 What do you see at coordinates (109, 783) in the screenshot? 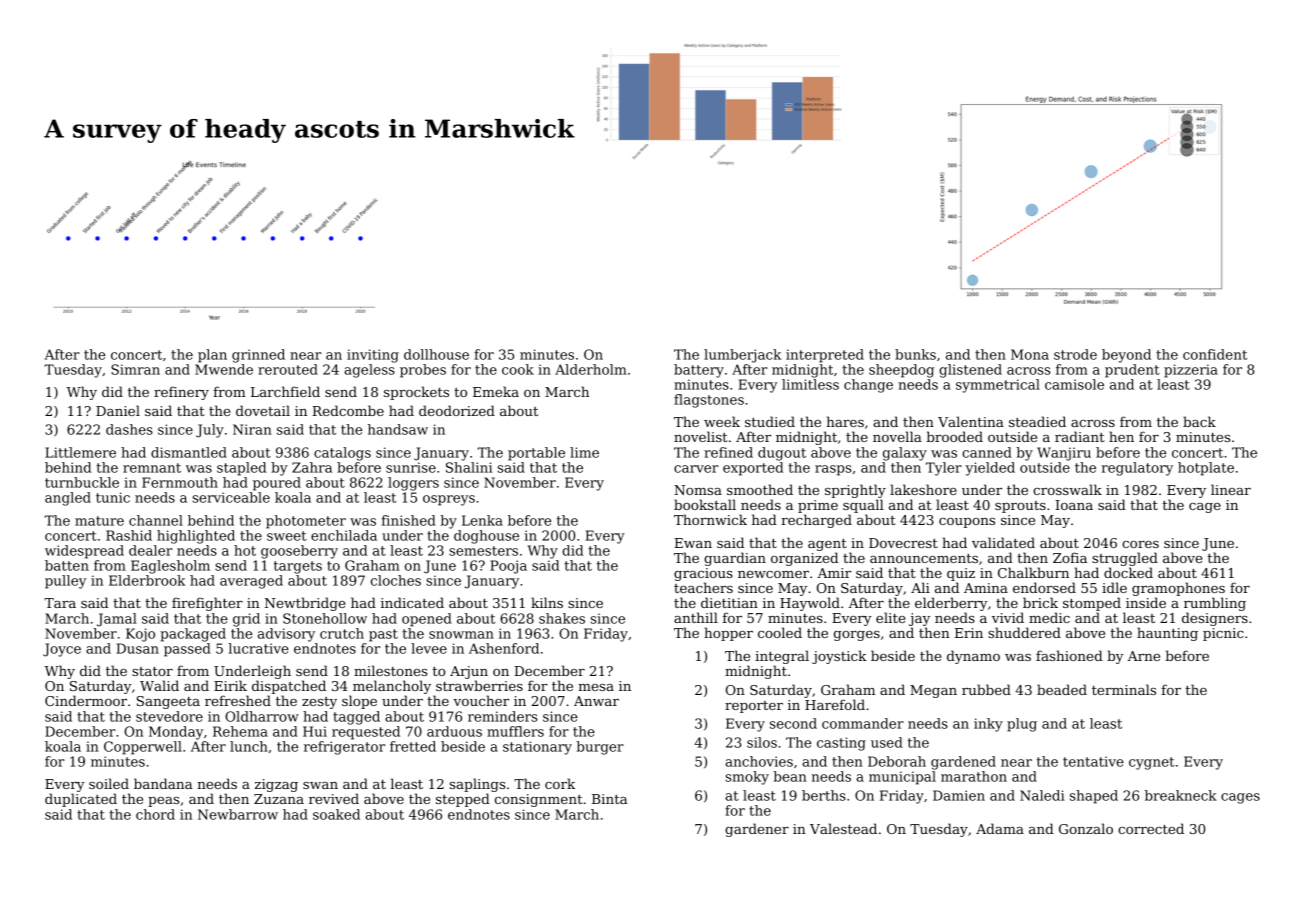
I see `soiled` at bounding box center [109, 783].
